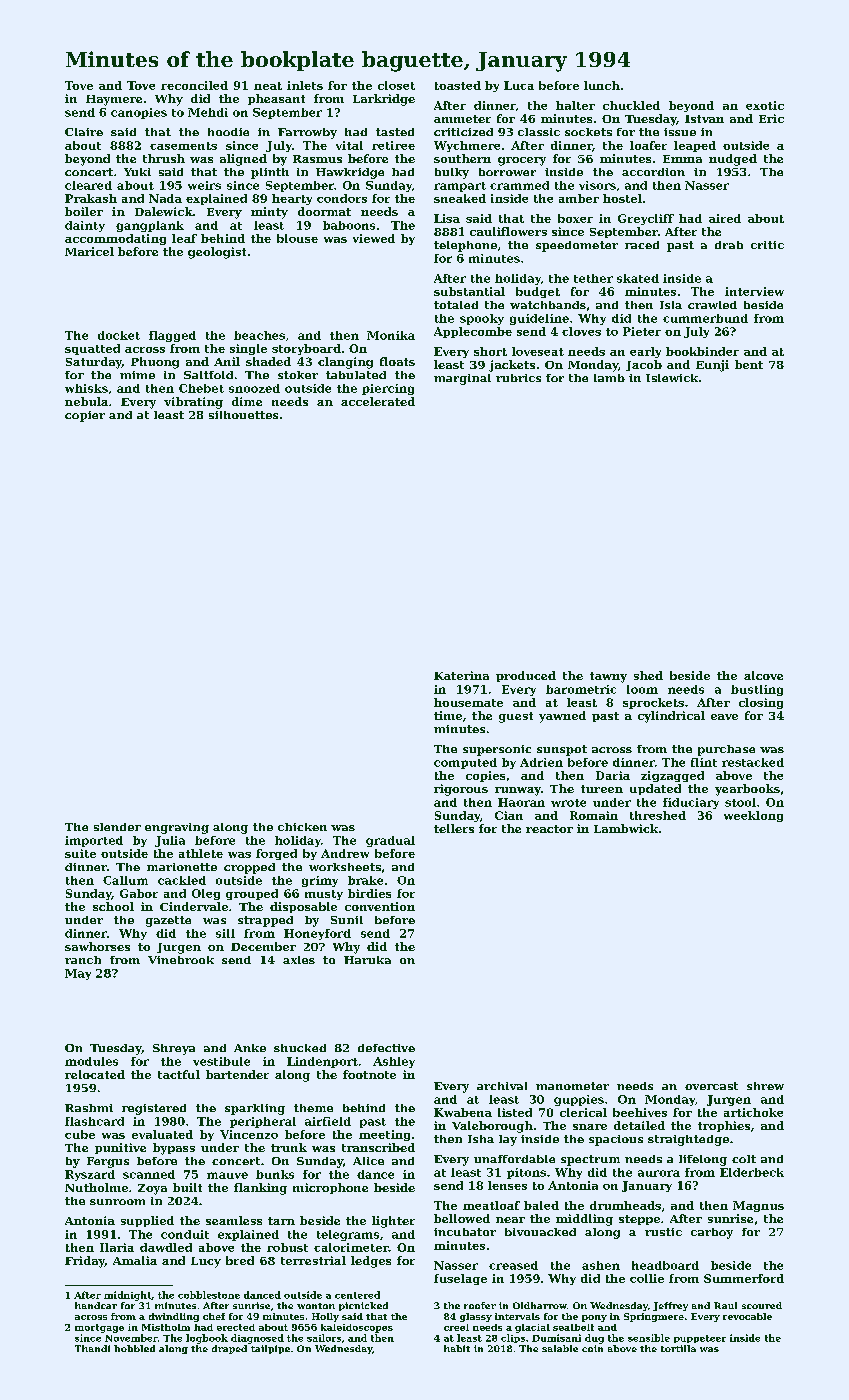 The image size is (849, 1400). I want to click on Pieter, so click(642, 331).
